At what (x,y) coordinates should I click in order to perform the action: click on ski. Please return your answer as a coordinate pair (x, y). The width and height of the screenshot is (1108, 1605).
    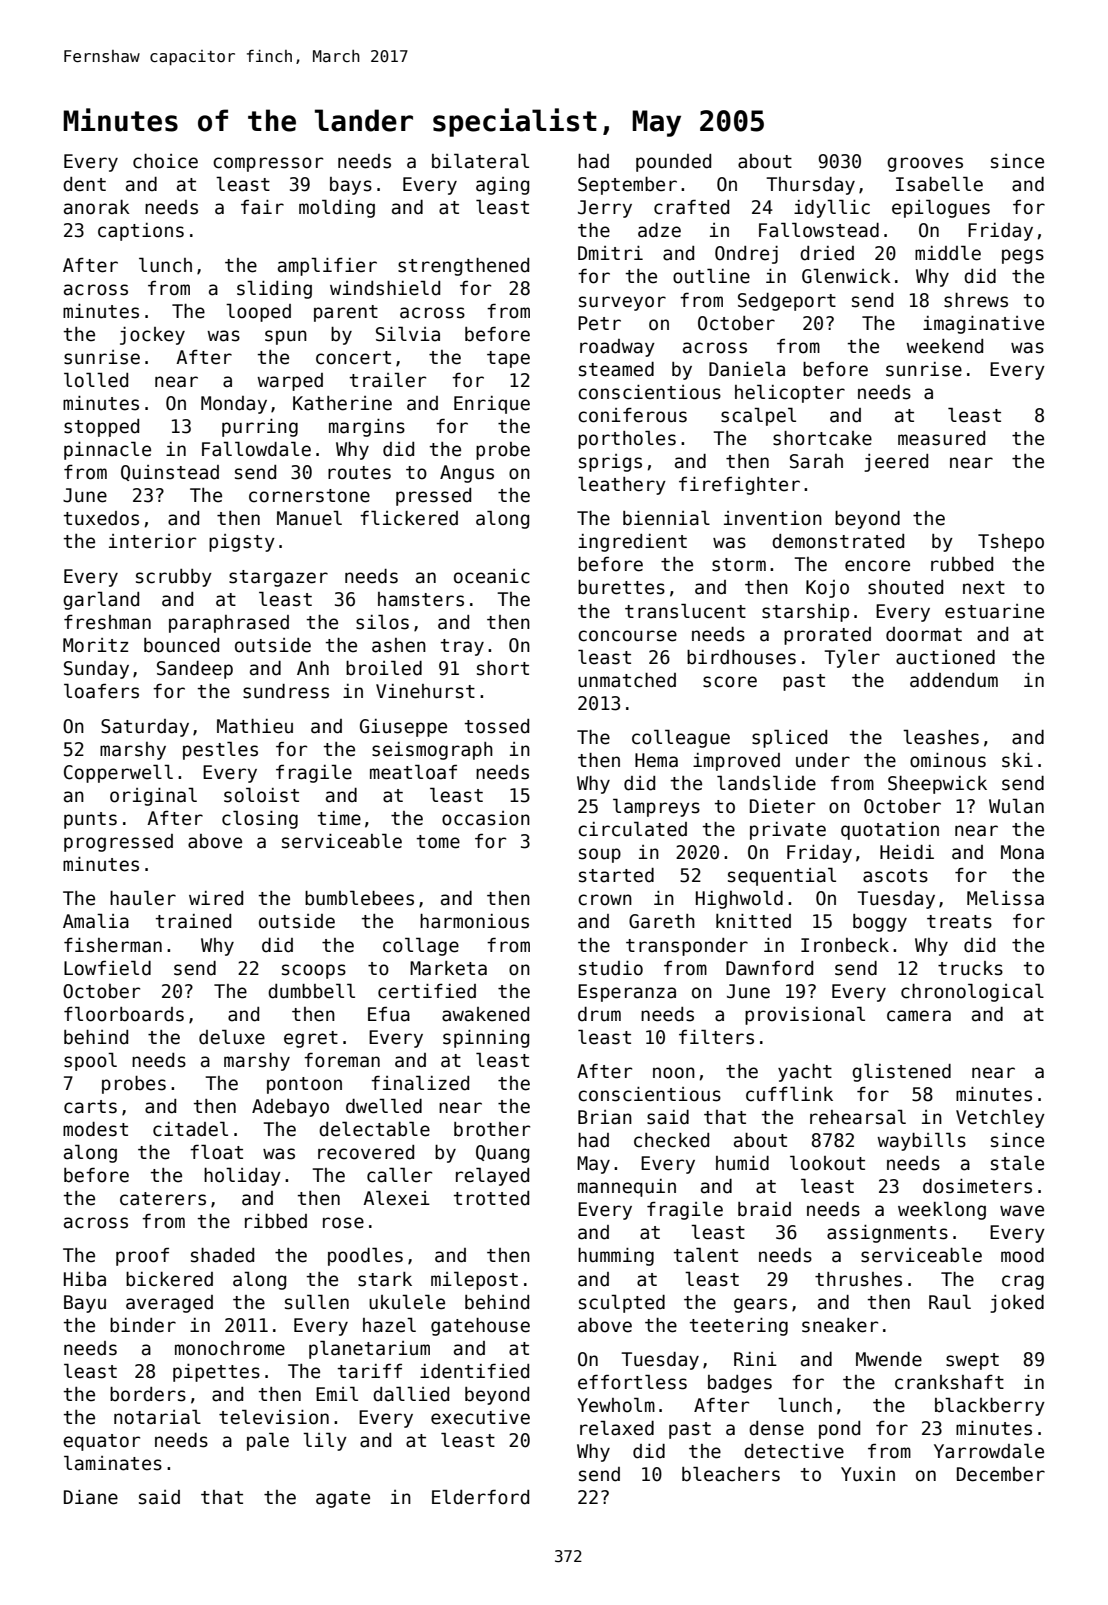
    Looking at the image, I should click on (1017, 760).
